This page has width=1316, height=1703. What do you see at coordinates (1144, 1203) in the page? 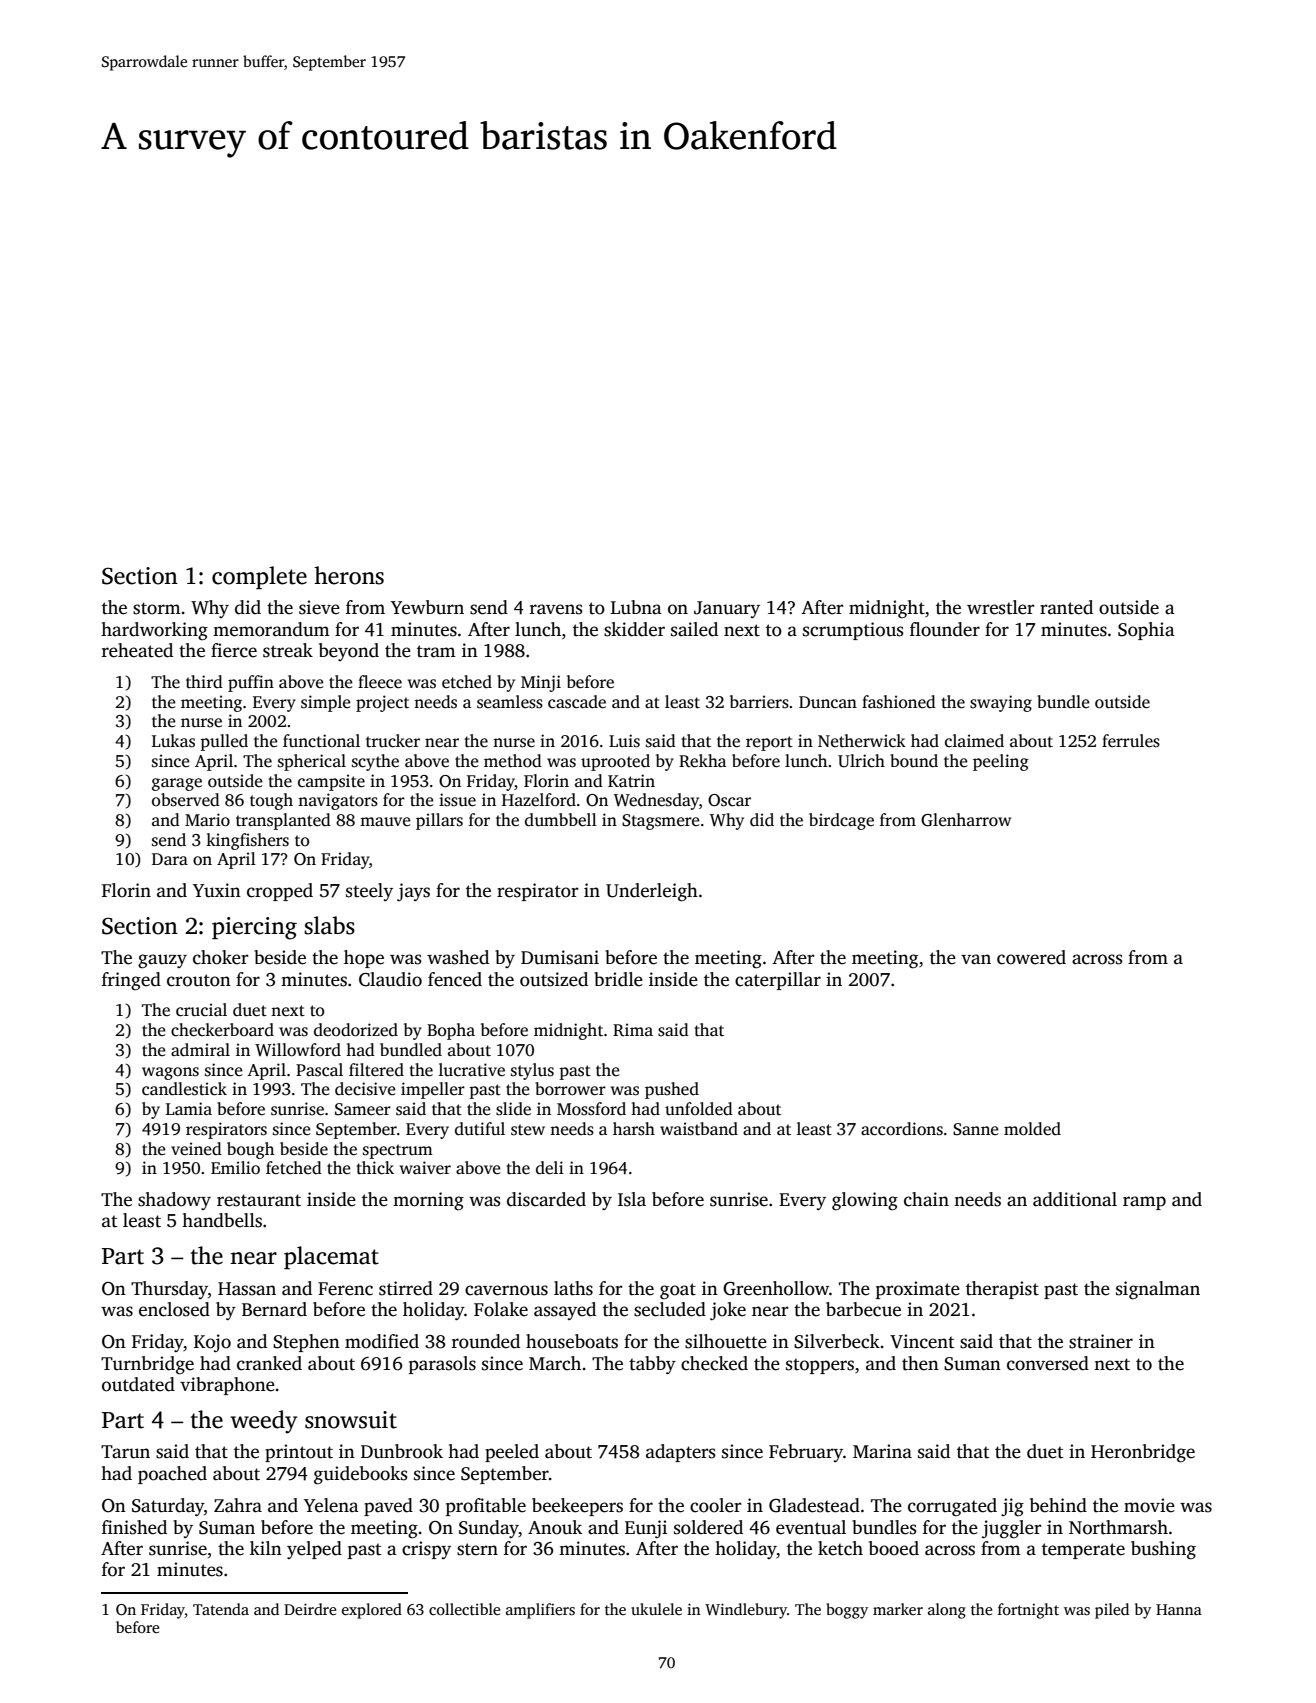
I see `ramp` at bounding box center [1144, 1203].
